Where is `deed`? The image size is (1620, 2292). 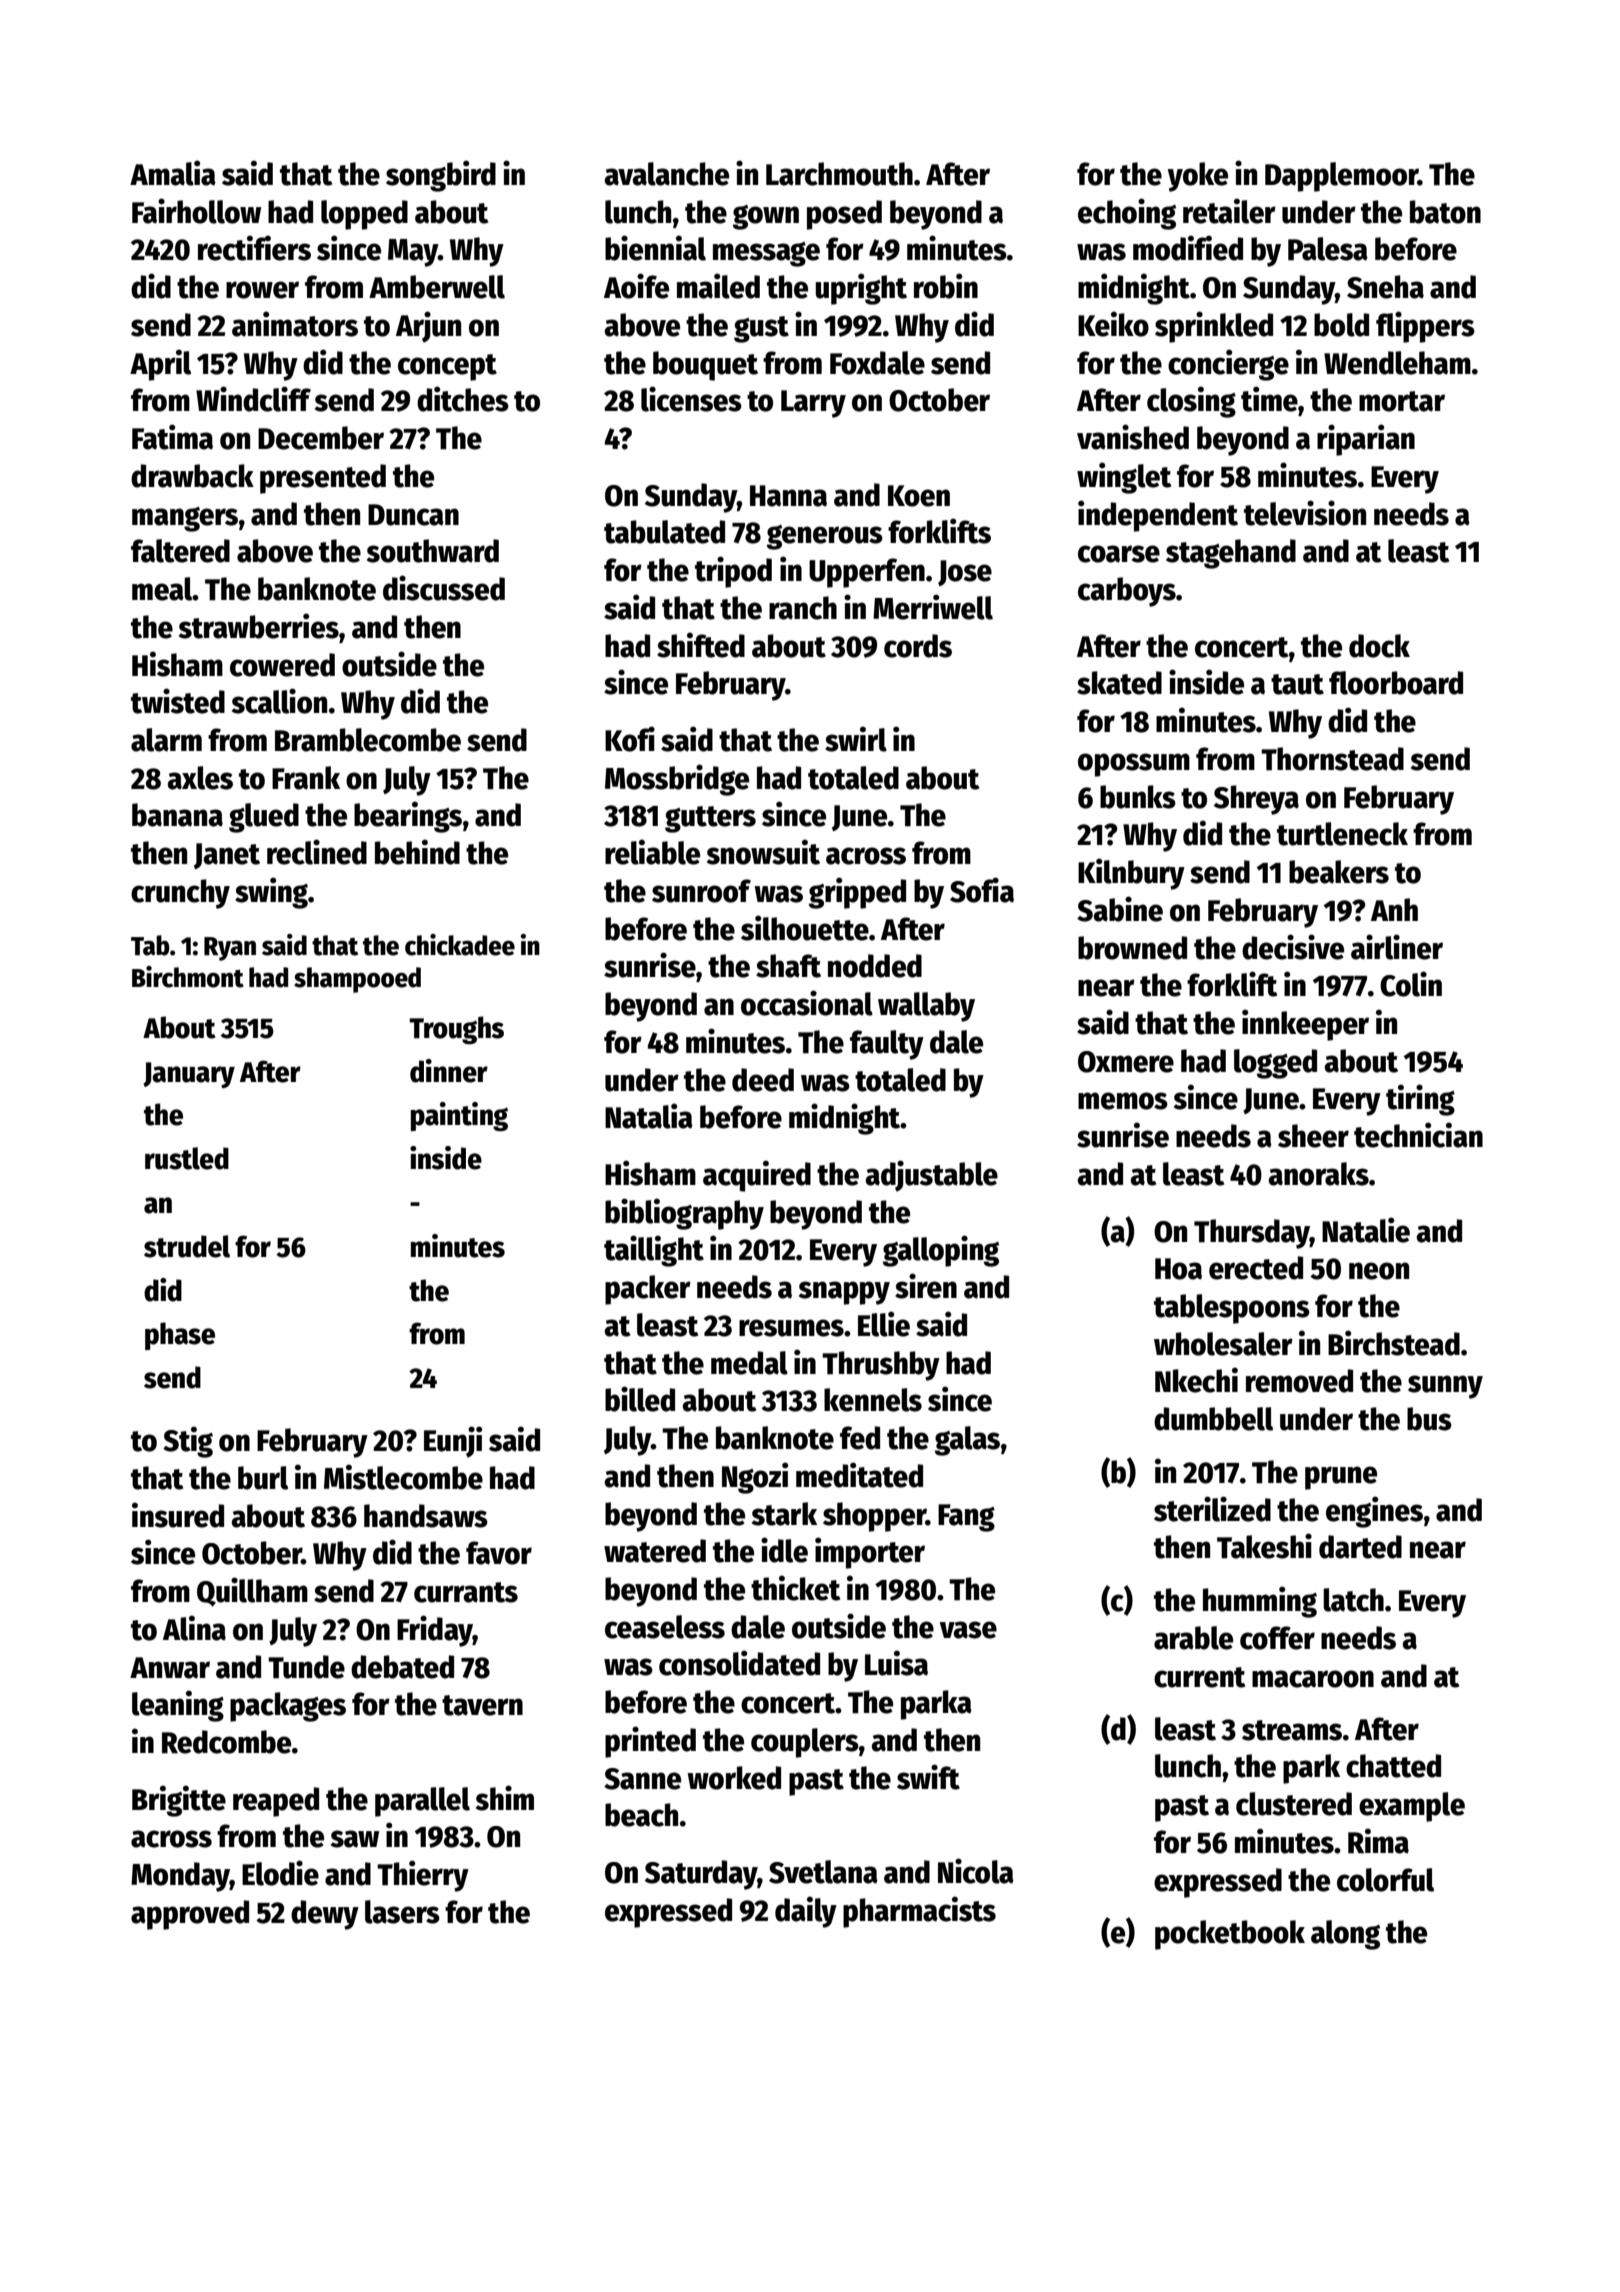
deed is located at coordinates (763, 1080).
